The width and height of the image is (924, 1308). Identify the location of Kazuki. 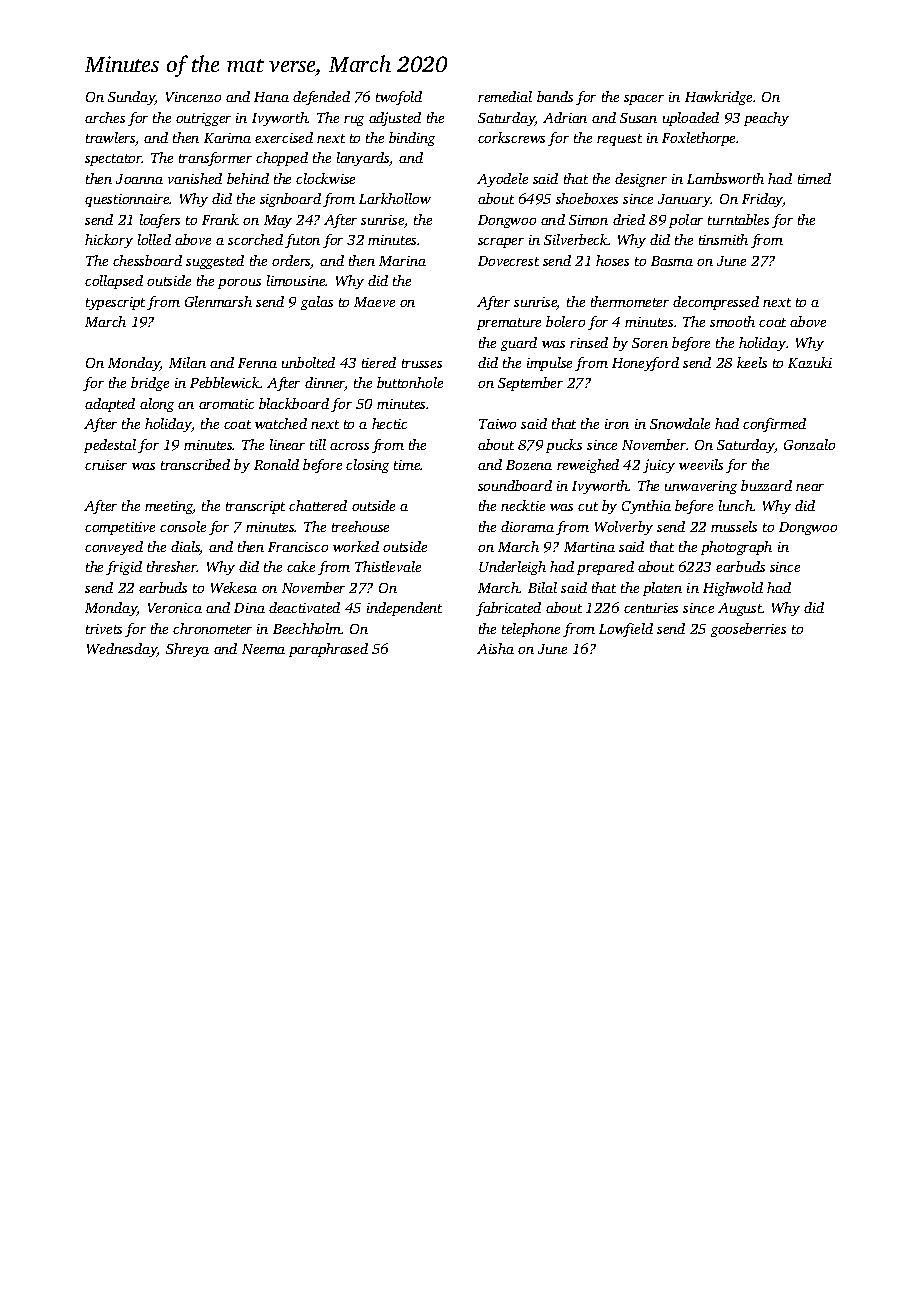
(810, 362).
